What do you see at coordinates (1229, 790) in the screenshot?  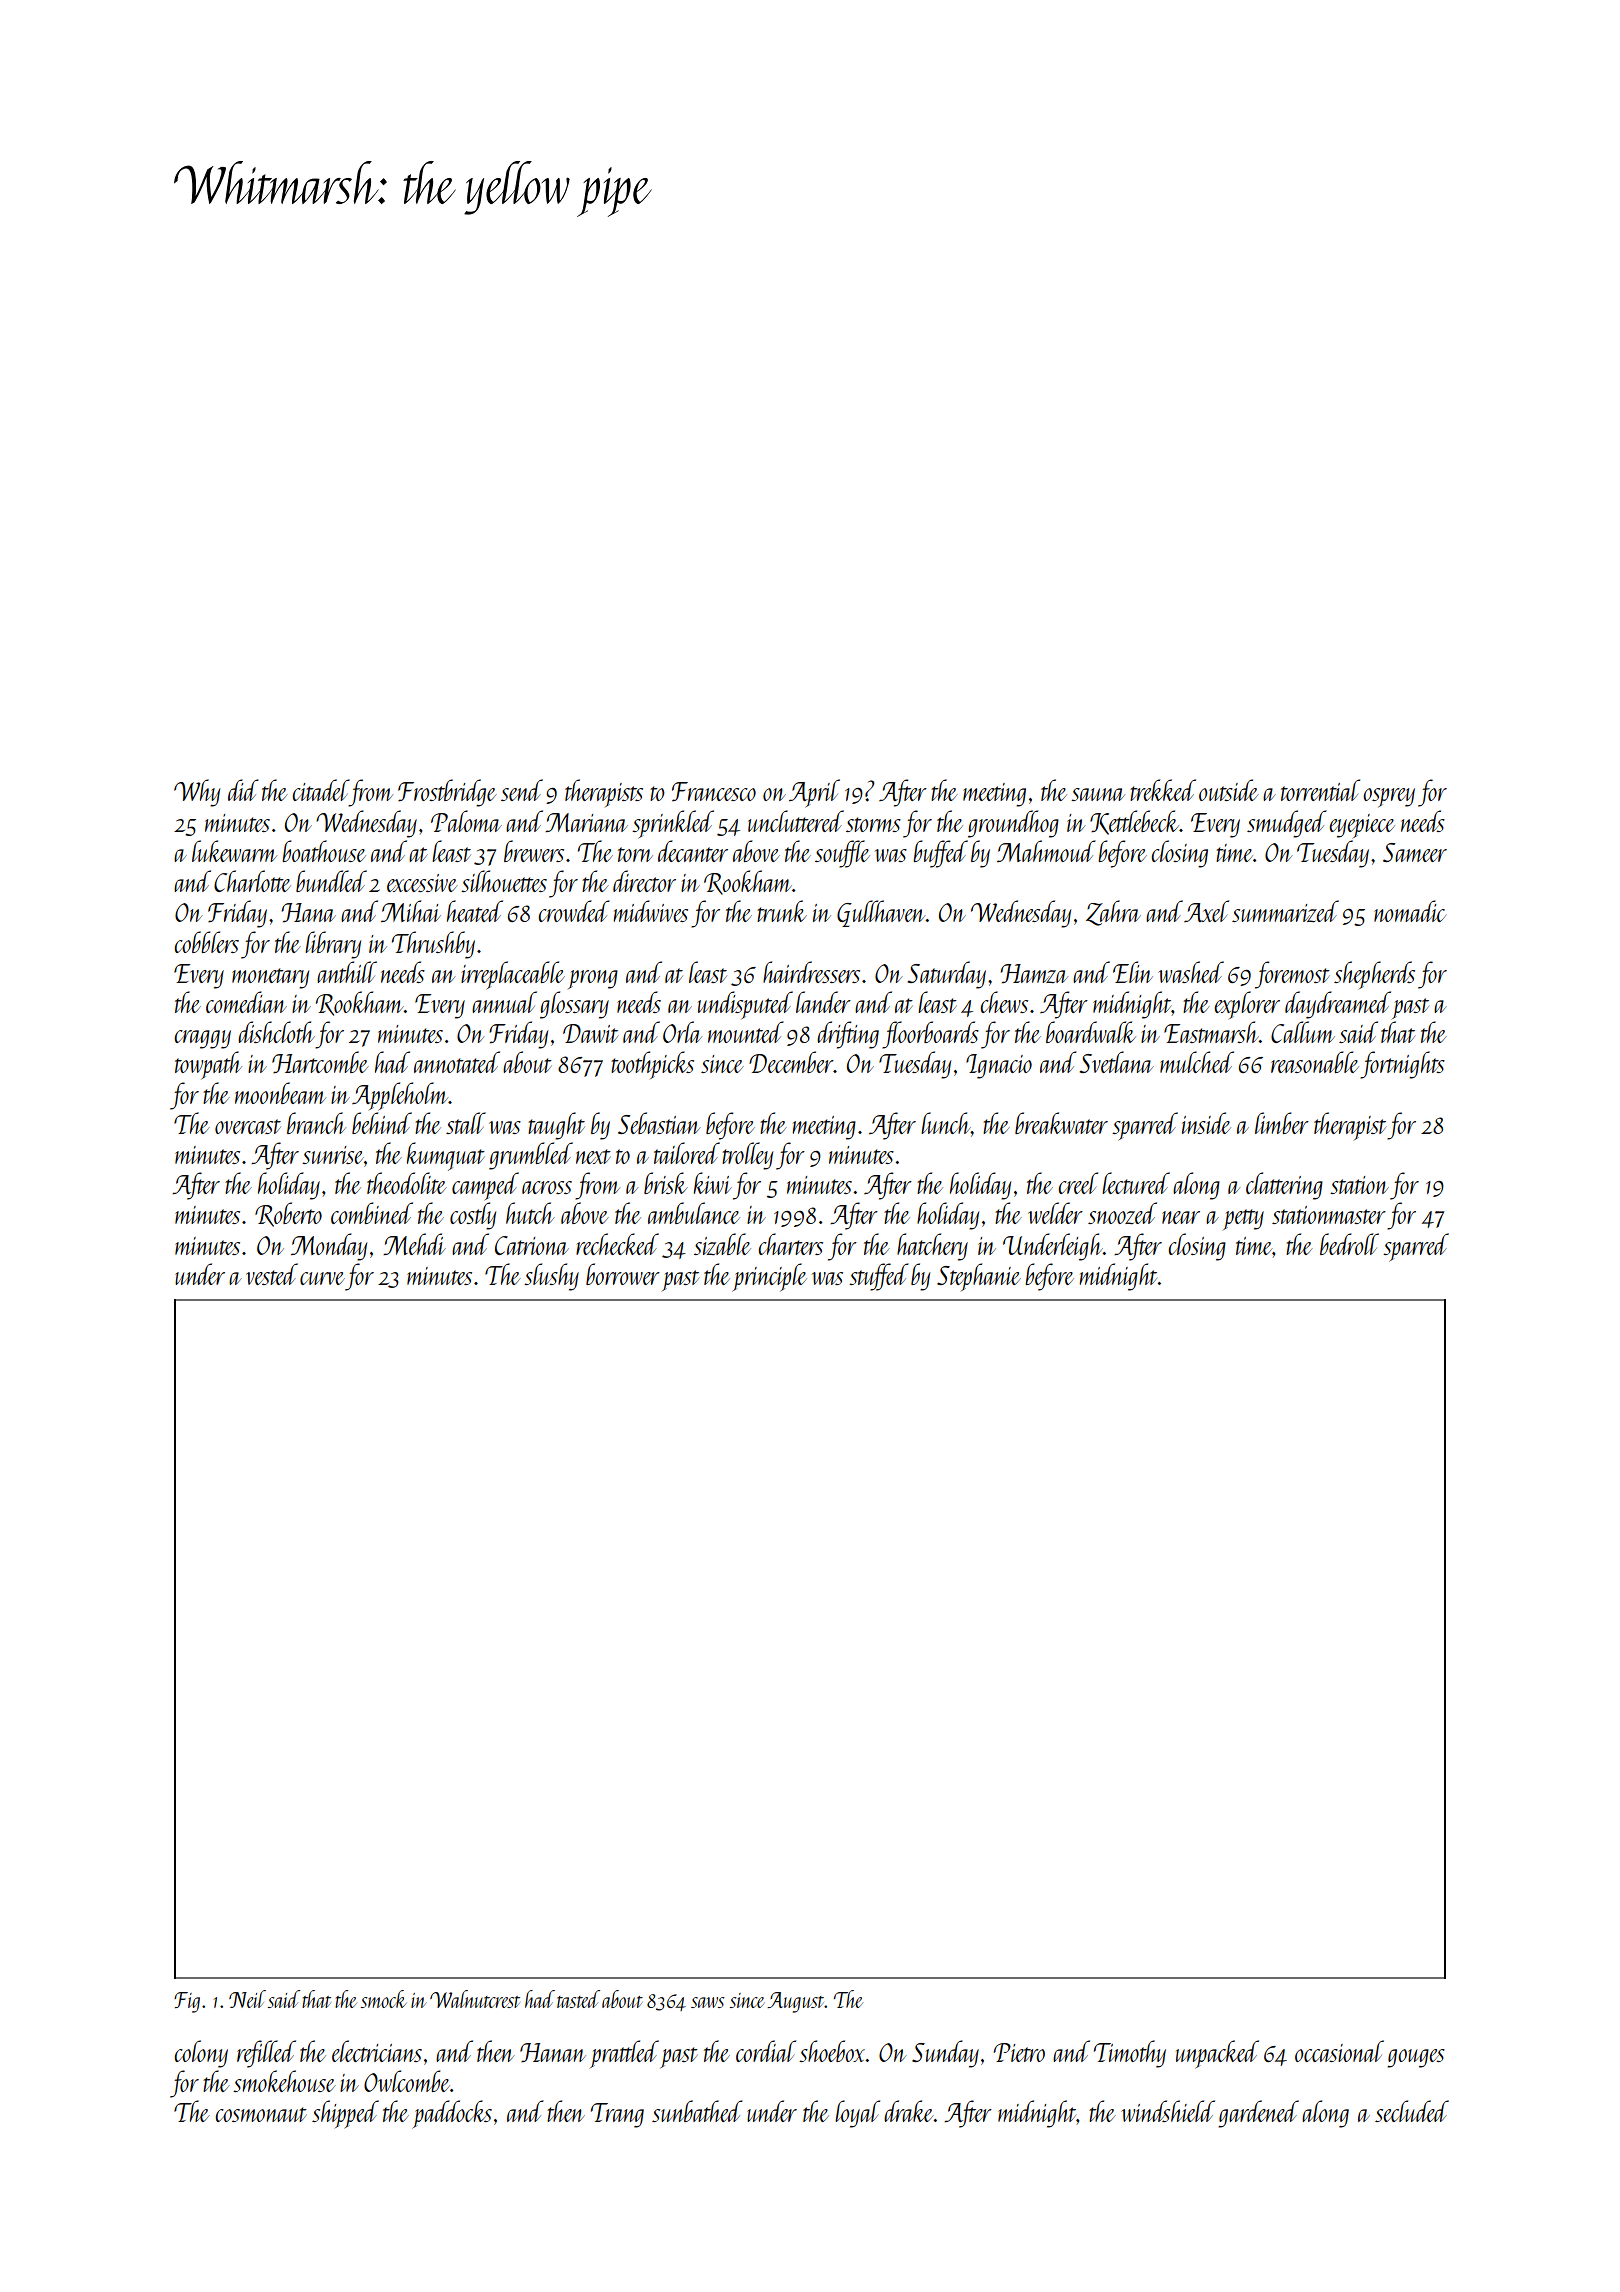 I see `outside` at bounding box center [1229, 790].
